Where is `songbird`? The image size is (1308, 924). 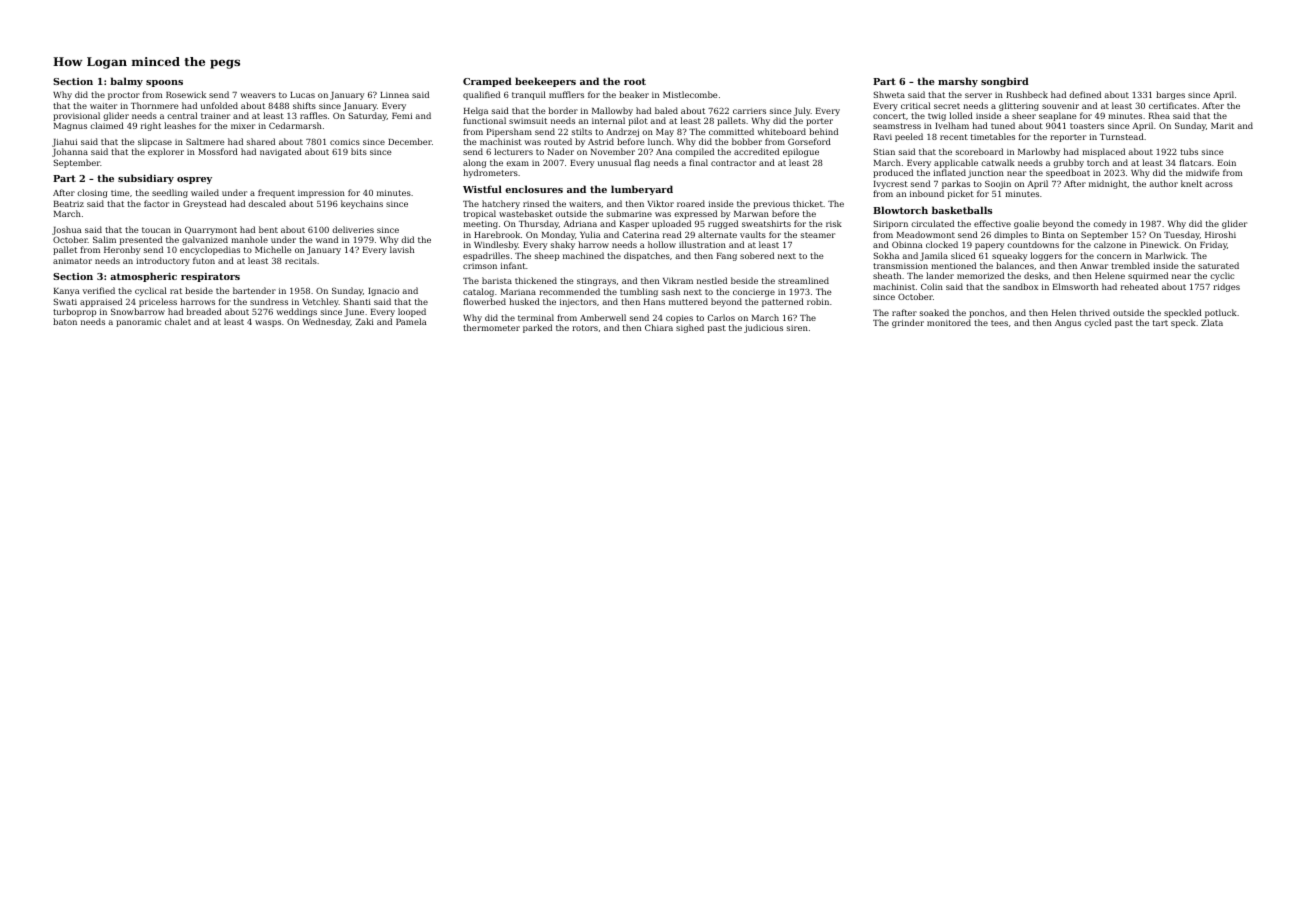 songbird is located at coordinates (1005, 82).
